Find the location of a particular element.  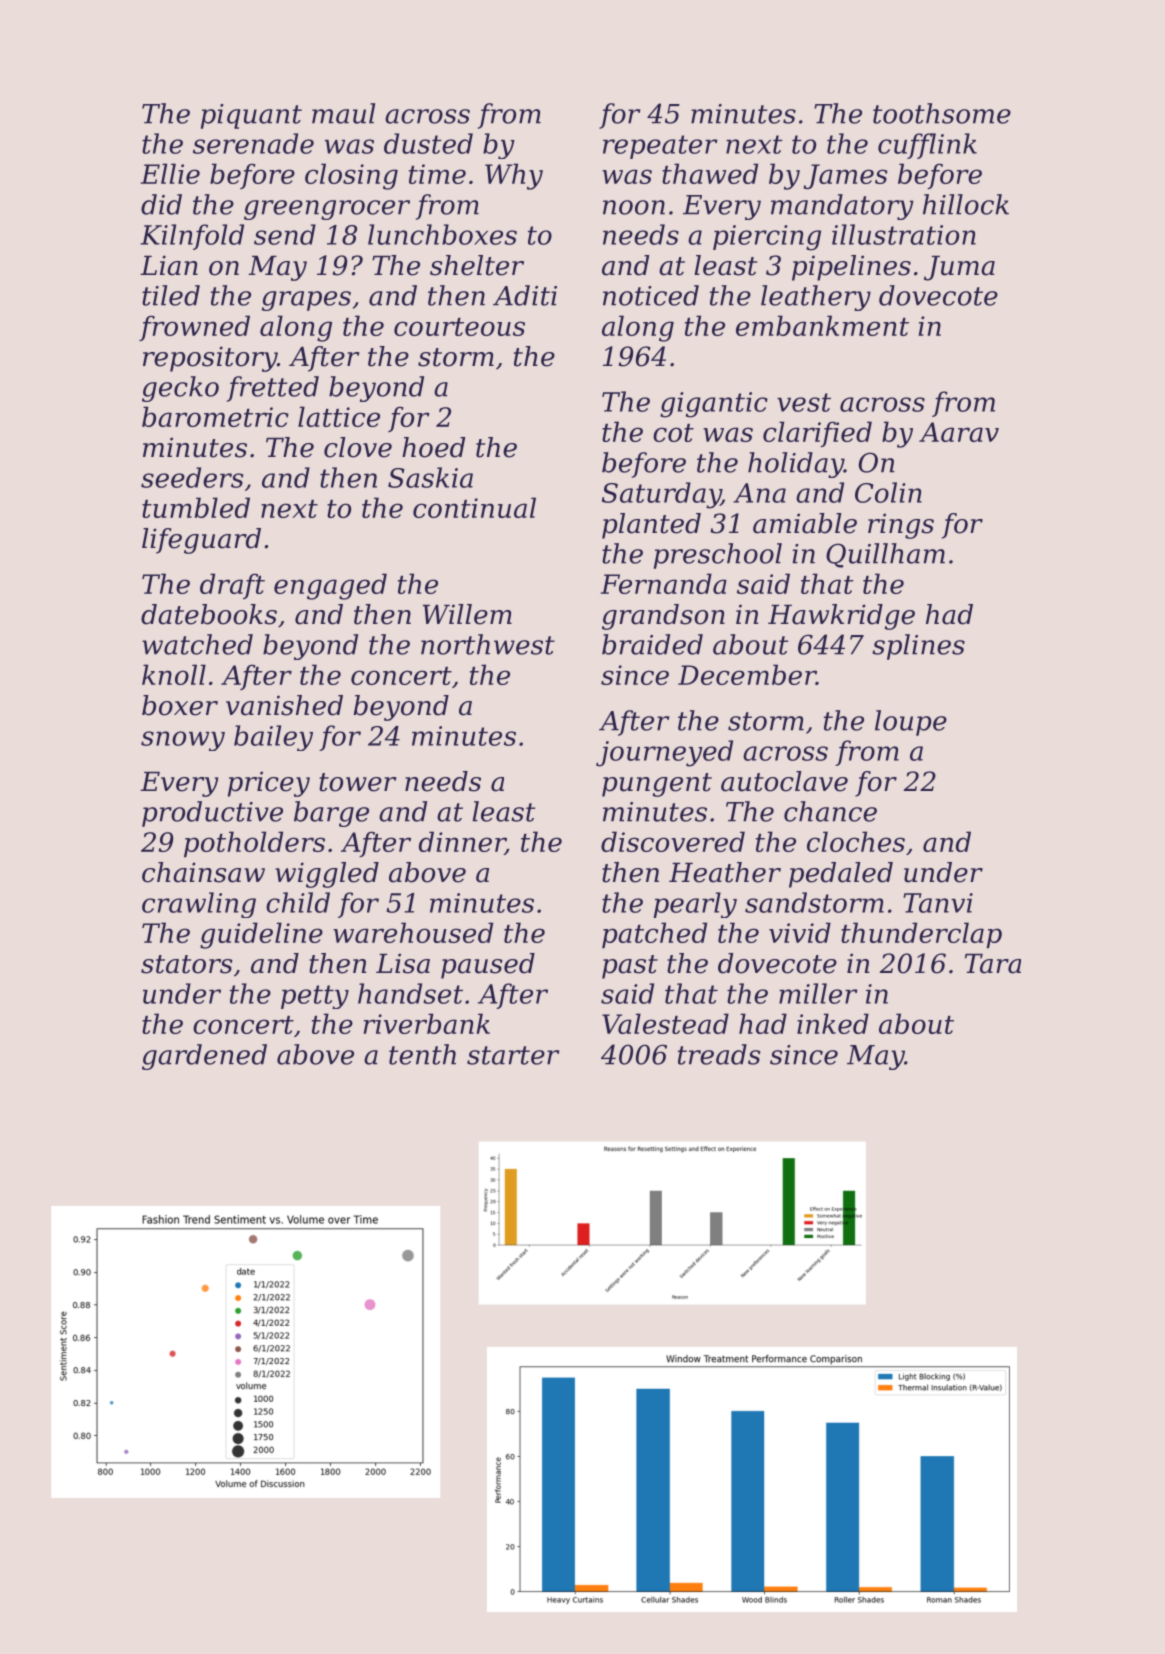

planted is located at coordinates (651, 526).
